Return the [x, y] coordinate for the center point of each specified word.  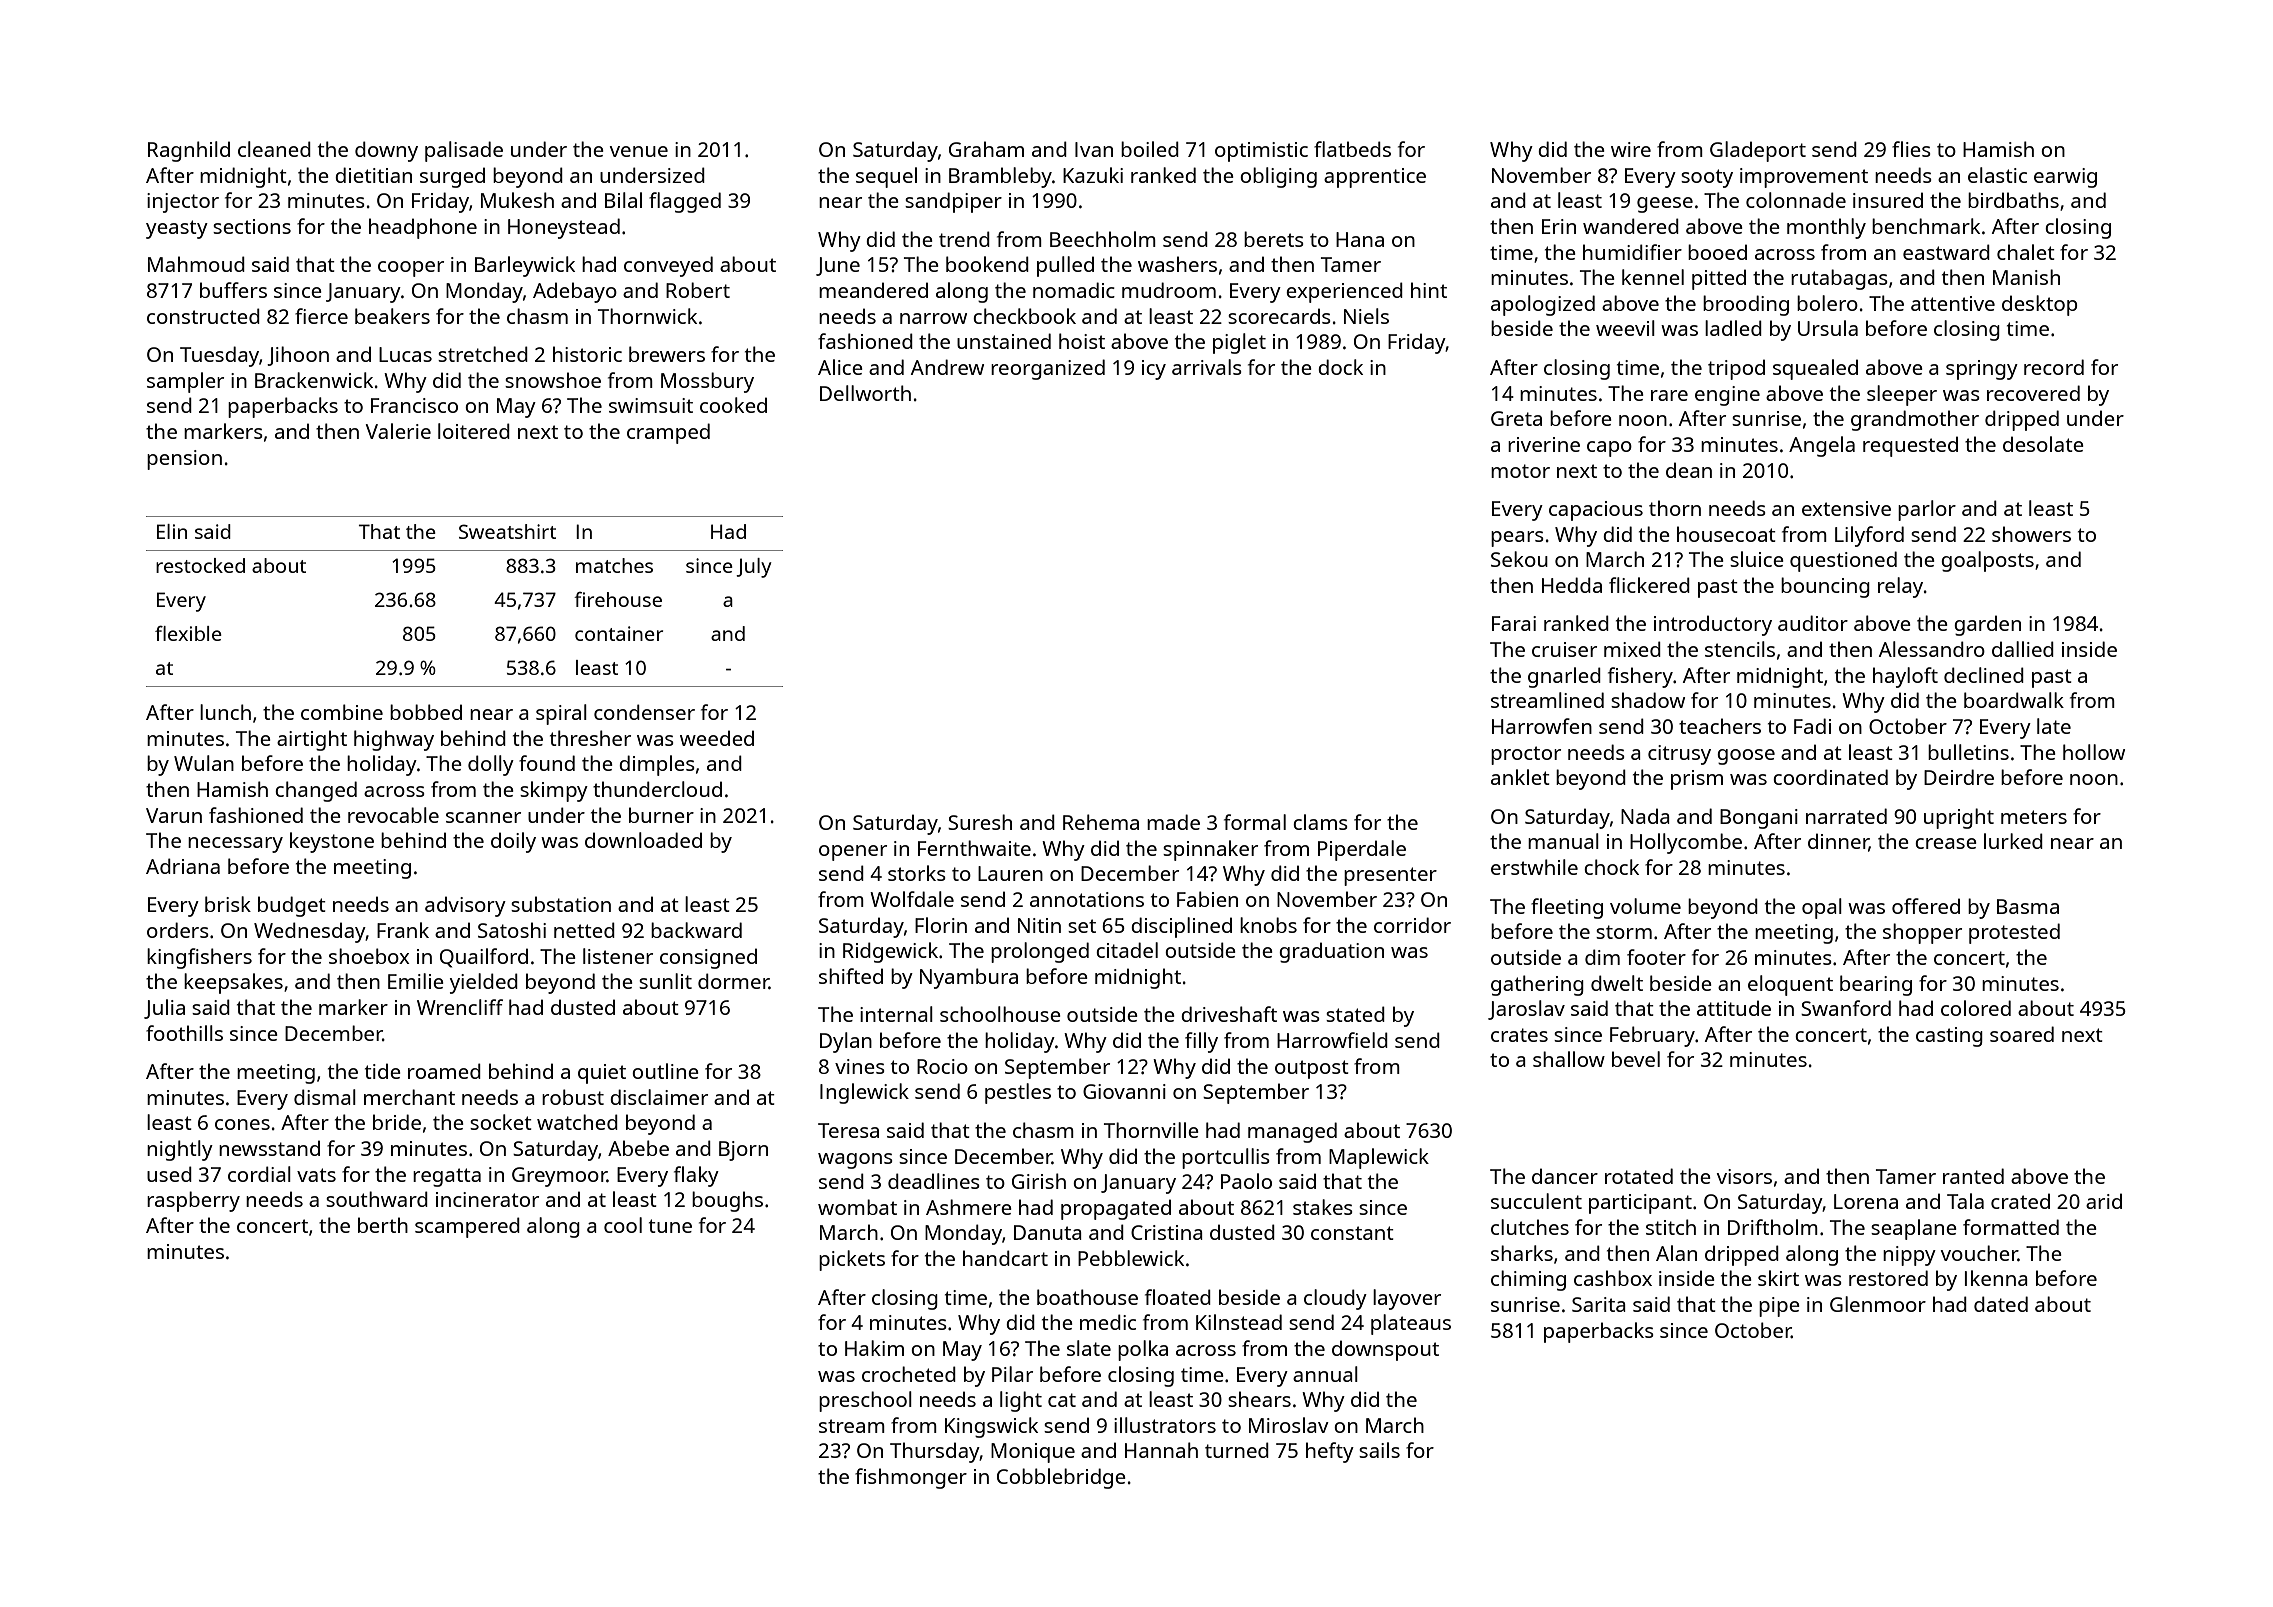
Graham [986, 149]
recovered [2033, 393]
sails [1379, 1450]
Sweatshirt [507, 531]
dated [2001, 1304]
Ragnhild [189, 151]
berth [383, 1225]
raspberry [193, 1201]
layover [1407, 1299]
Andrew [947, 367]
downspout [1385, 1350]
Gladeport [1758, 151]
